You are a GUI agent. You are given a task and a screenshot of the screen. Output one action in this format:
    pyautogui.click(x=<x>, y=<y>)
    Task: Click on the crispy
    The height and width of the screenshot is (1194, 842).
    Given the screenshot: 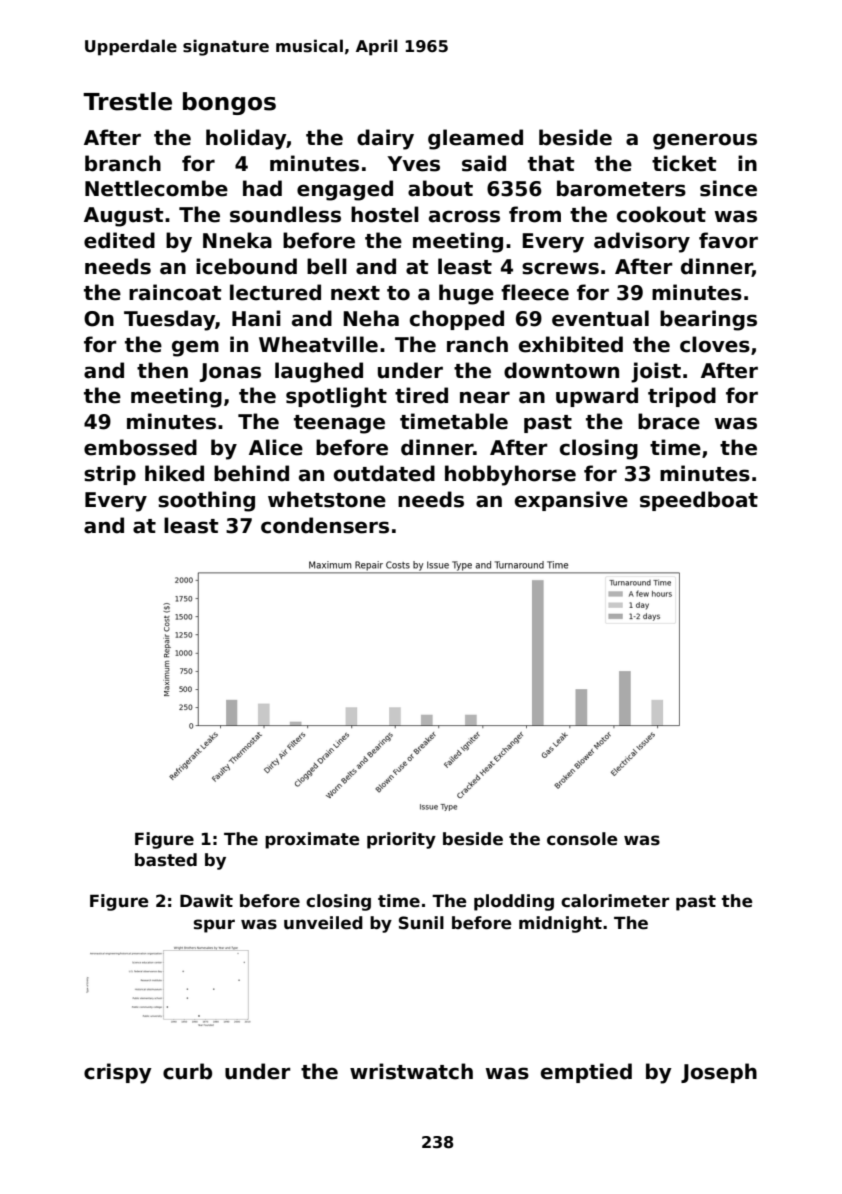 What is the action you would take?
    pyautogui.click(x=118, y=1073)
